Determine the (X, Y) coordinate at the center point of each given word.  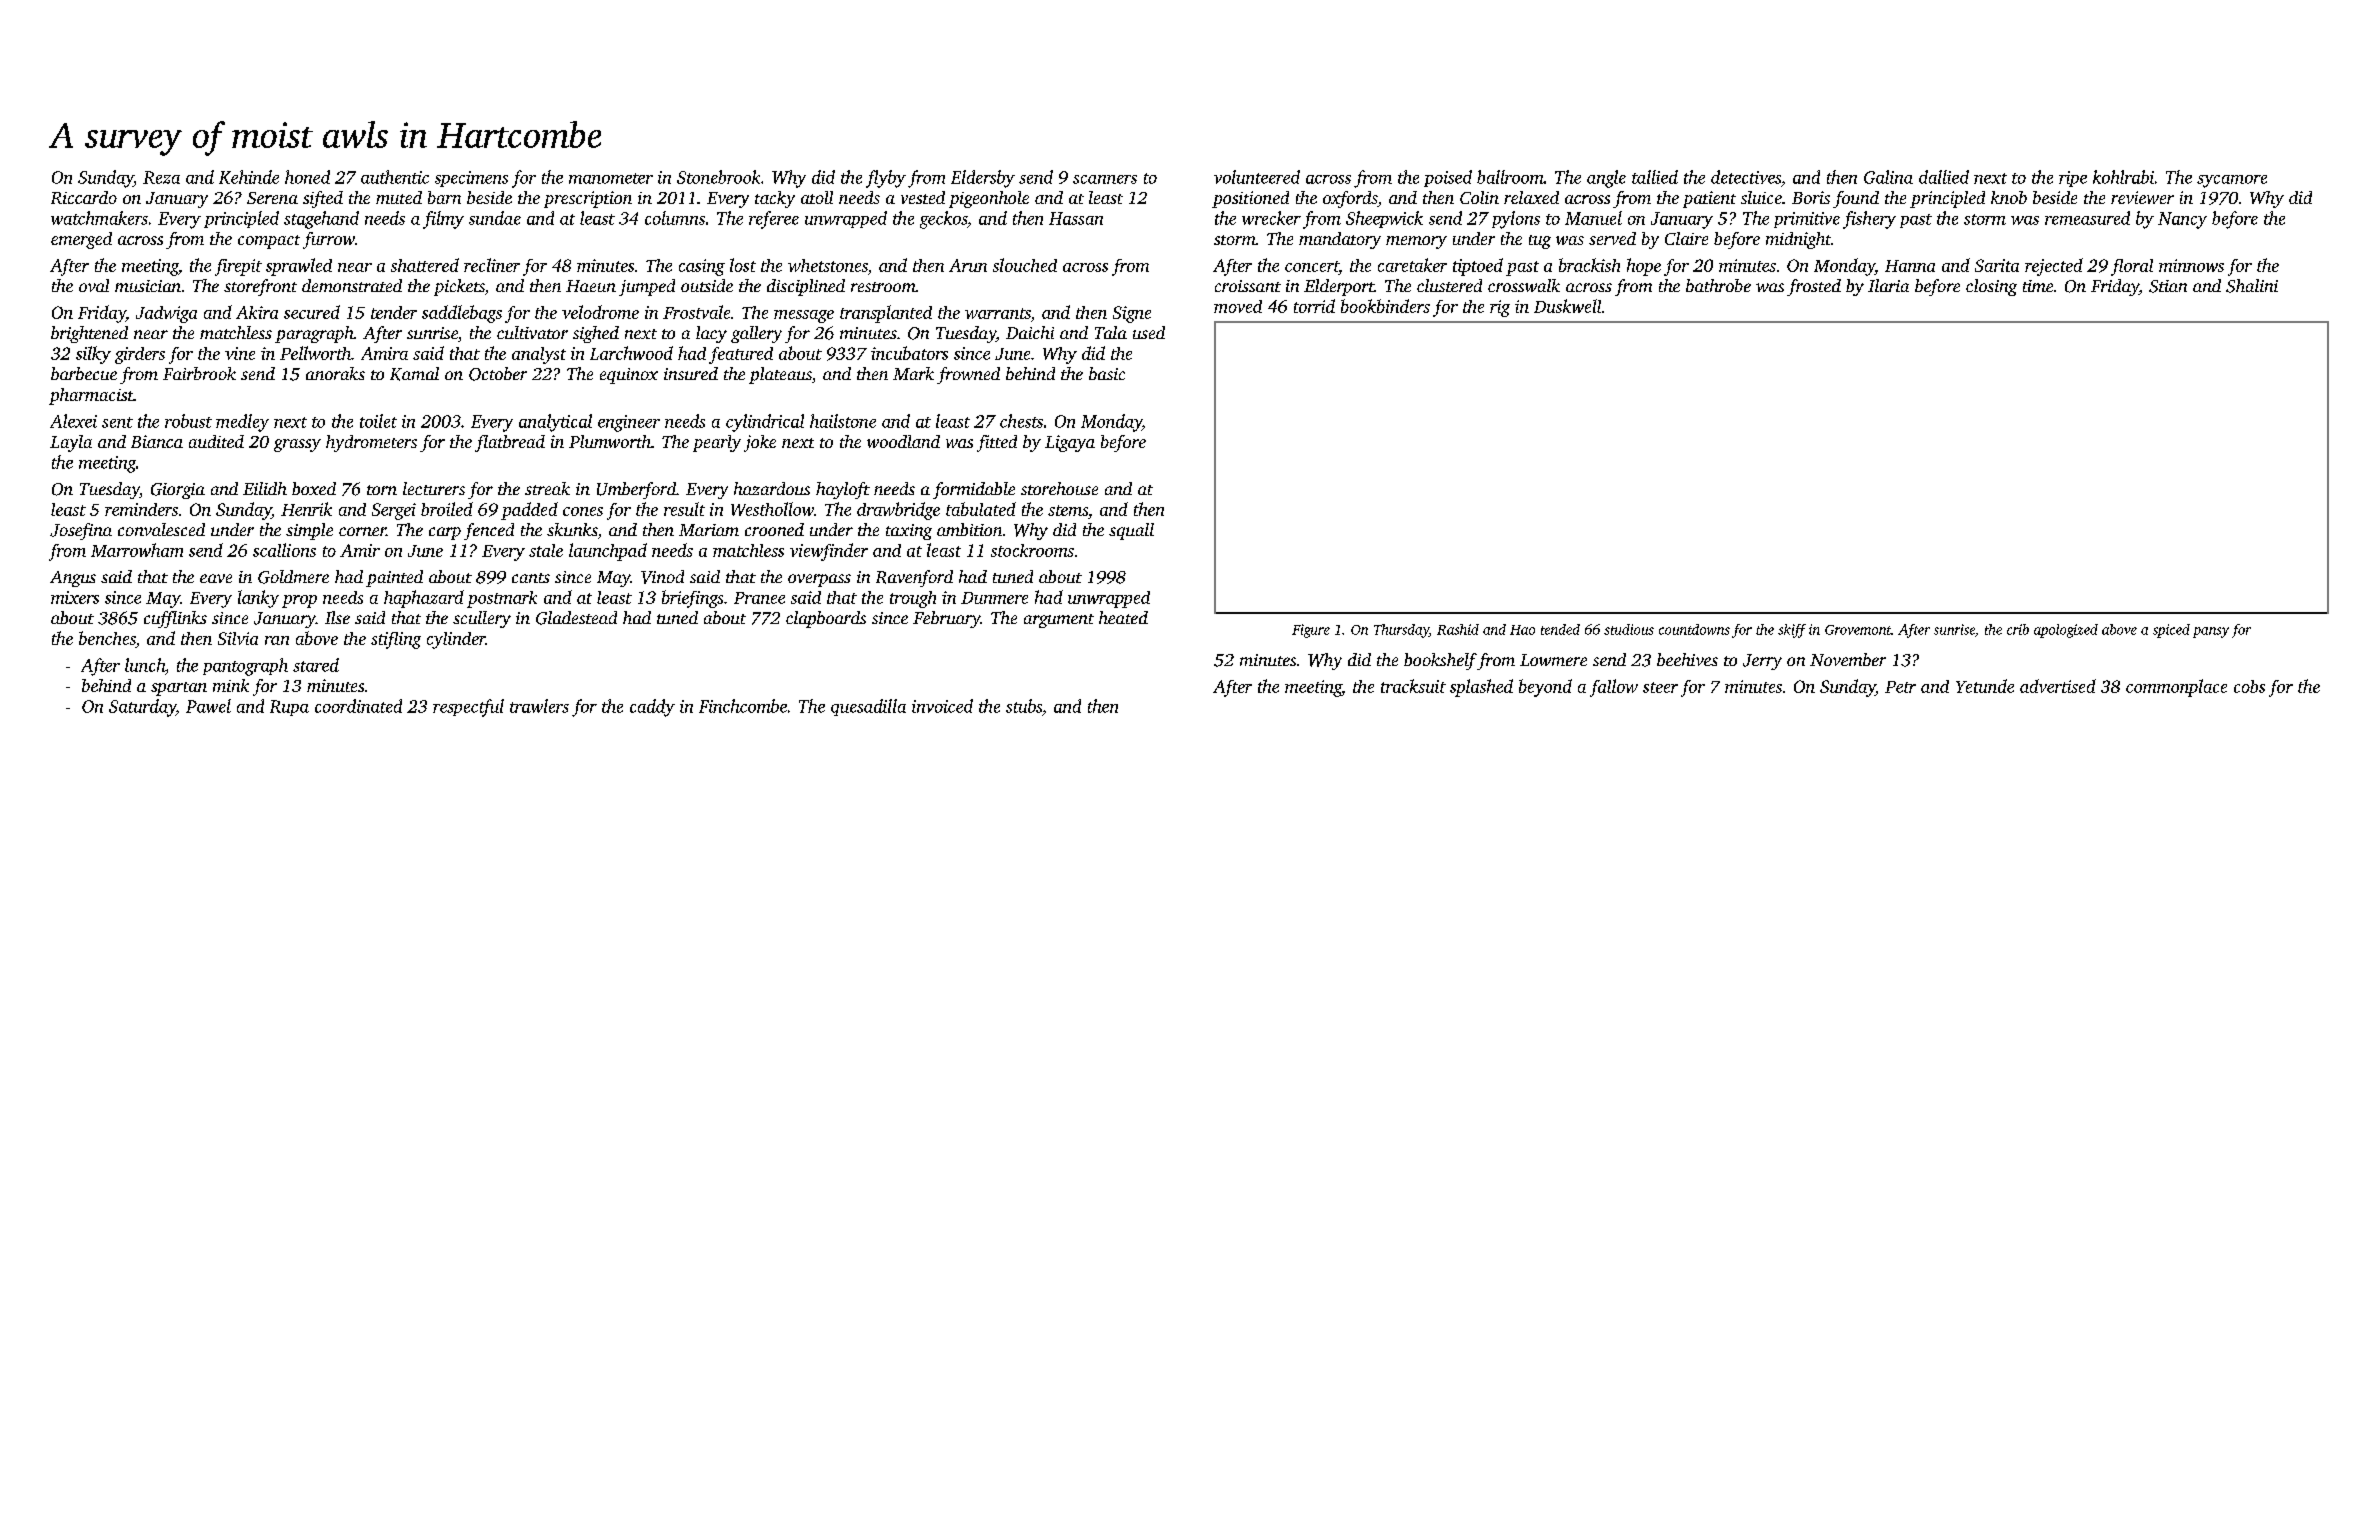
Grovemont (1858, 630)
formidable (974, 490)
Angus (73, 579)
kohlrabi (2123, 177)
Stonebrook (718, 177)
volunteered (1257, 177)
